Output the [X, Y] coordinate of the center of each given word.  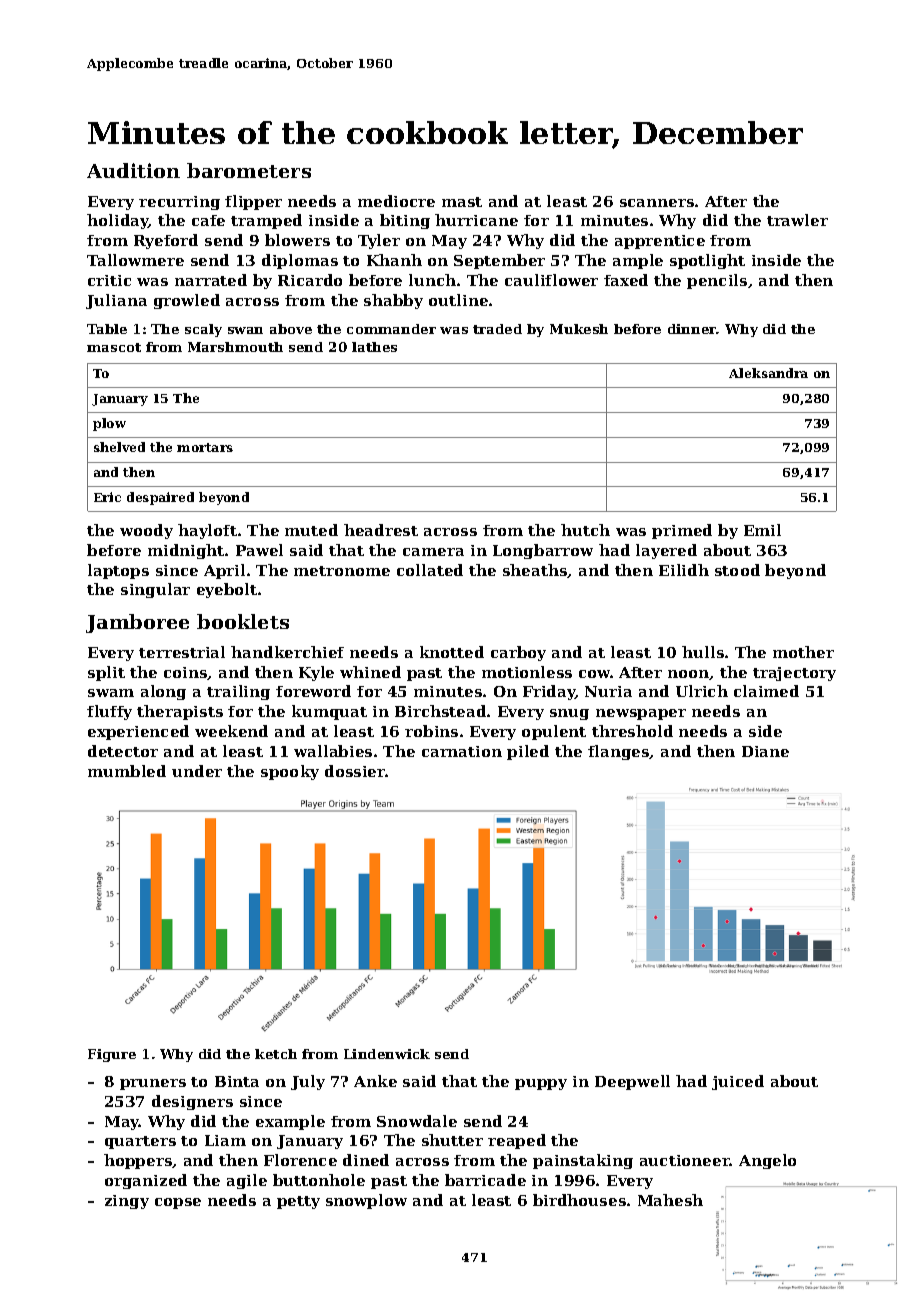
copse [178, 1203]
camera [433, 552]
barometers [249, 170]
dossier [355, 771]
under [197, 771]
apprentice [660, 242]
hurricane [476, 220]
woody [146, 531]
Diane [765, 751]
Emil [762, 530]
